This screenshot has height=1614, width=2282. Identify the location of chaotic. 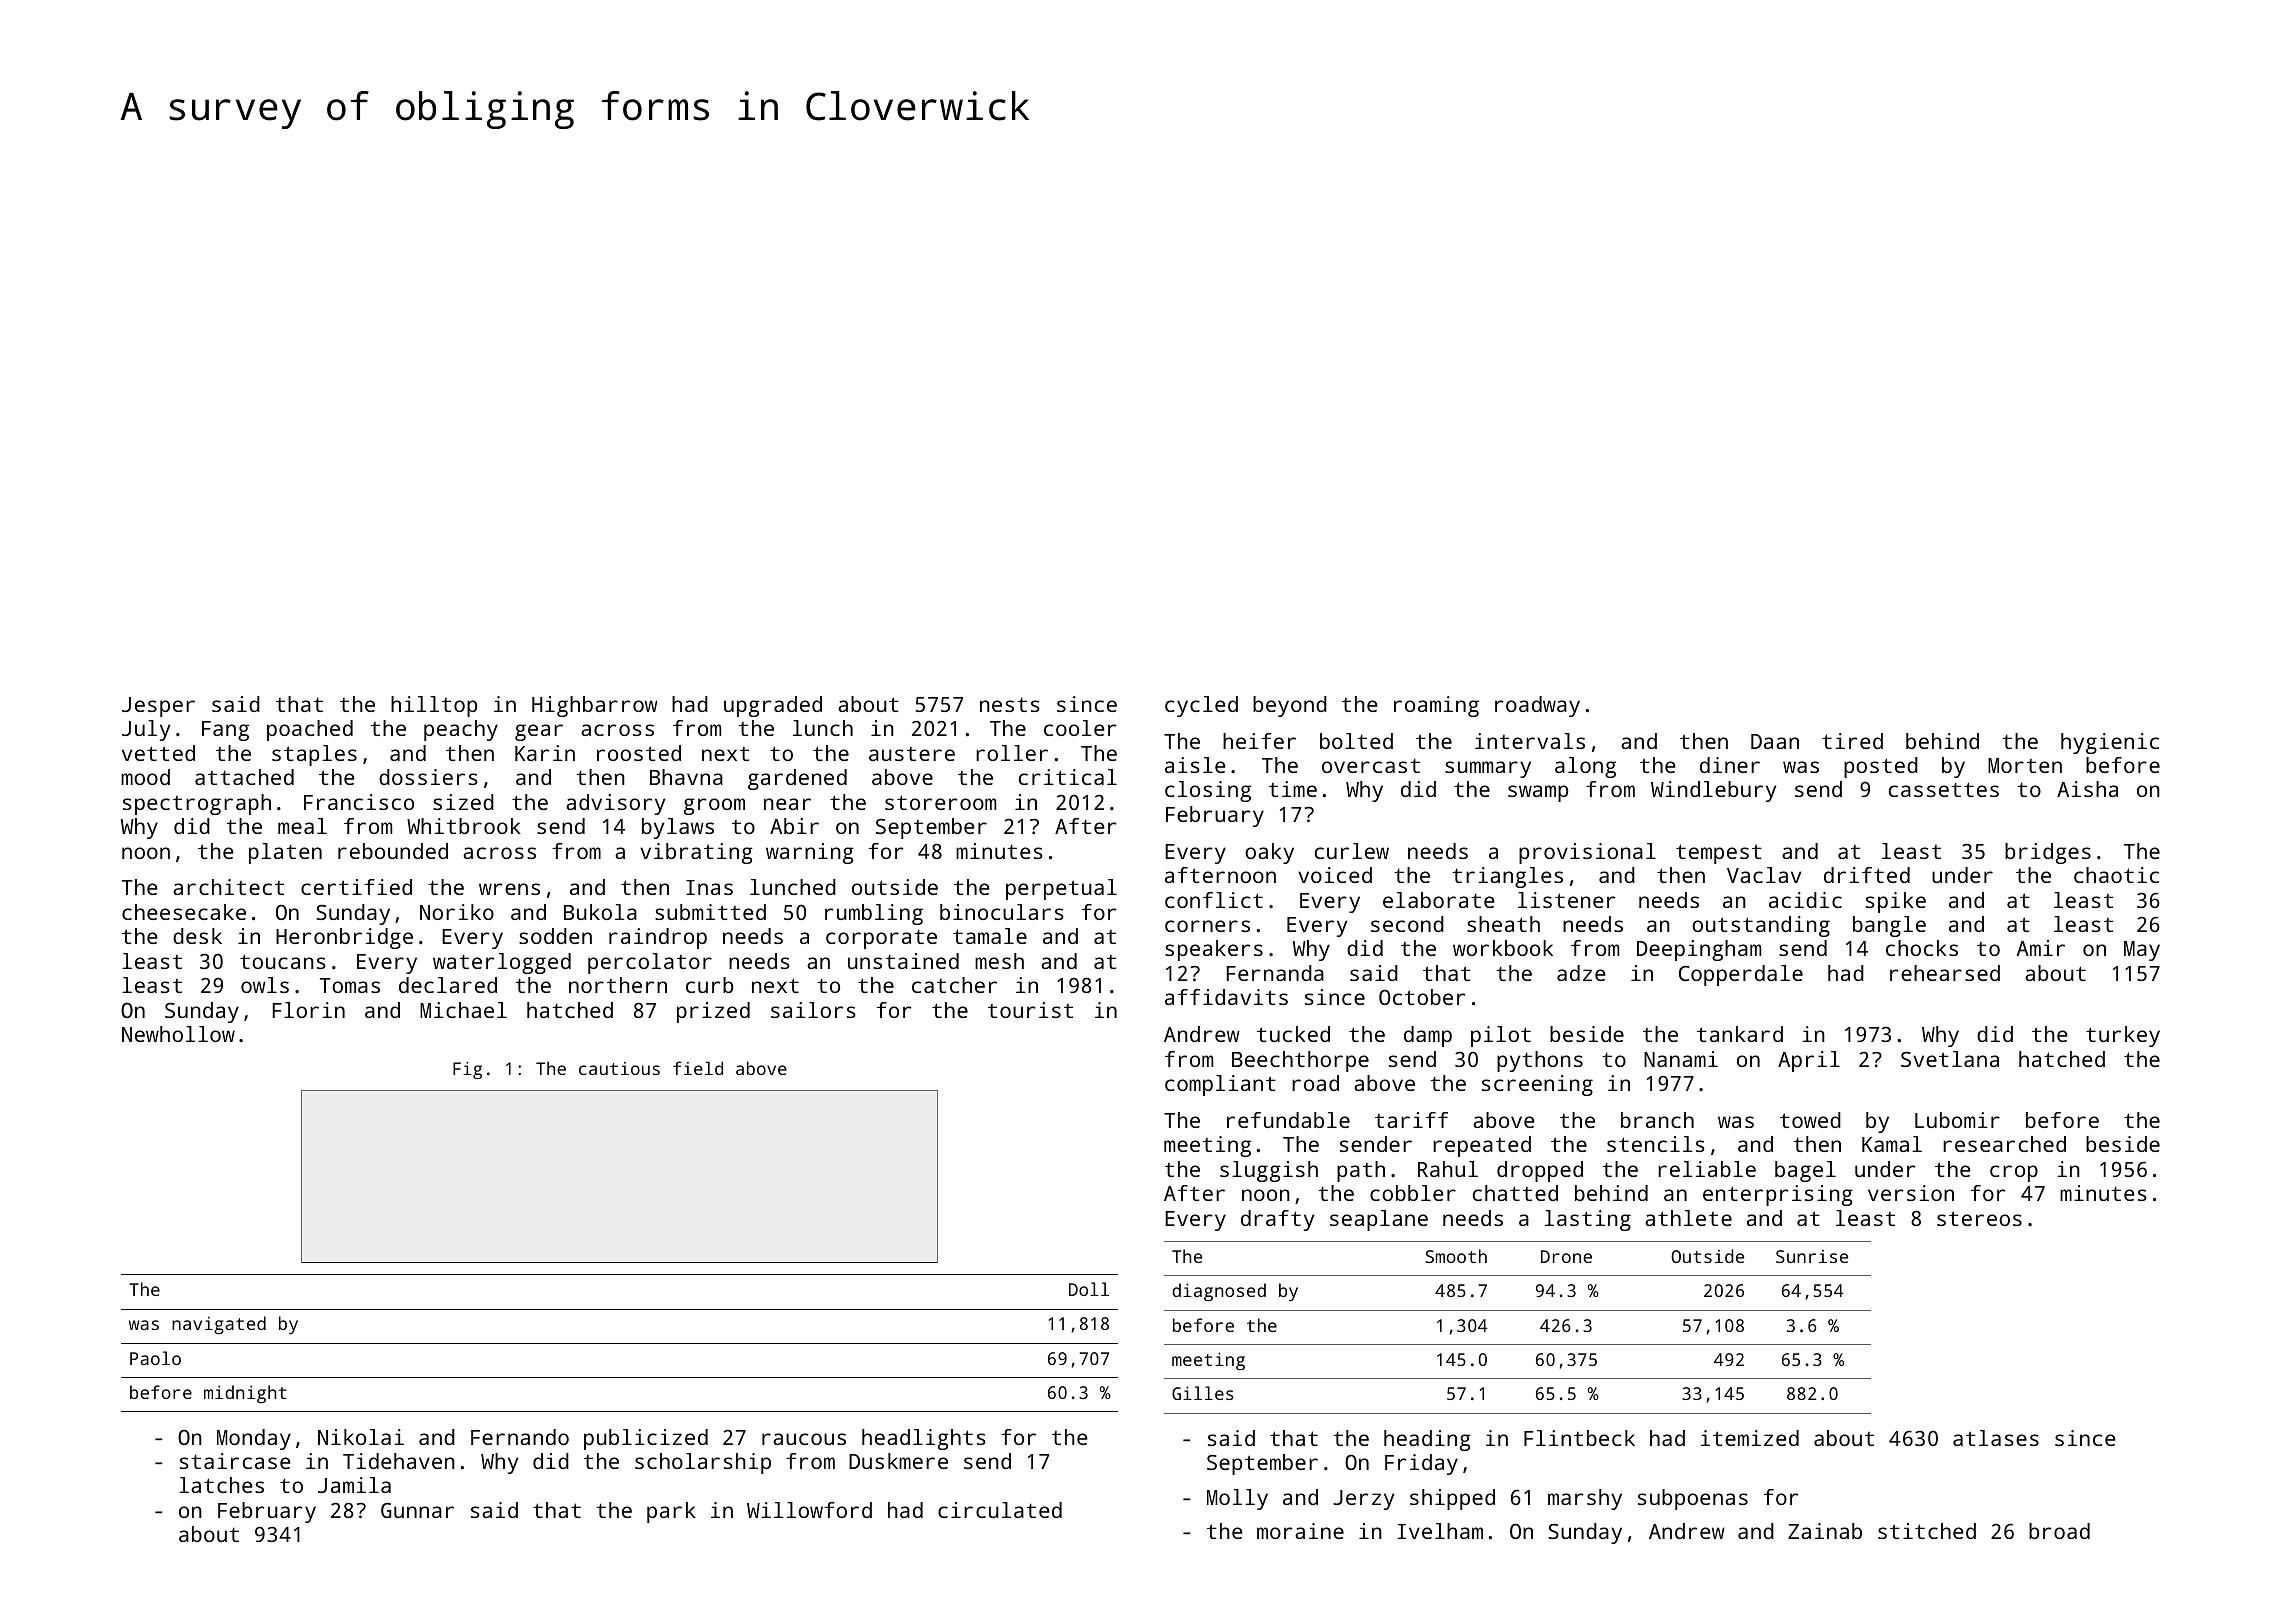
(2116, 875).
